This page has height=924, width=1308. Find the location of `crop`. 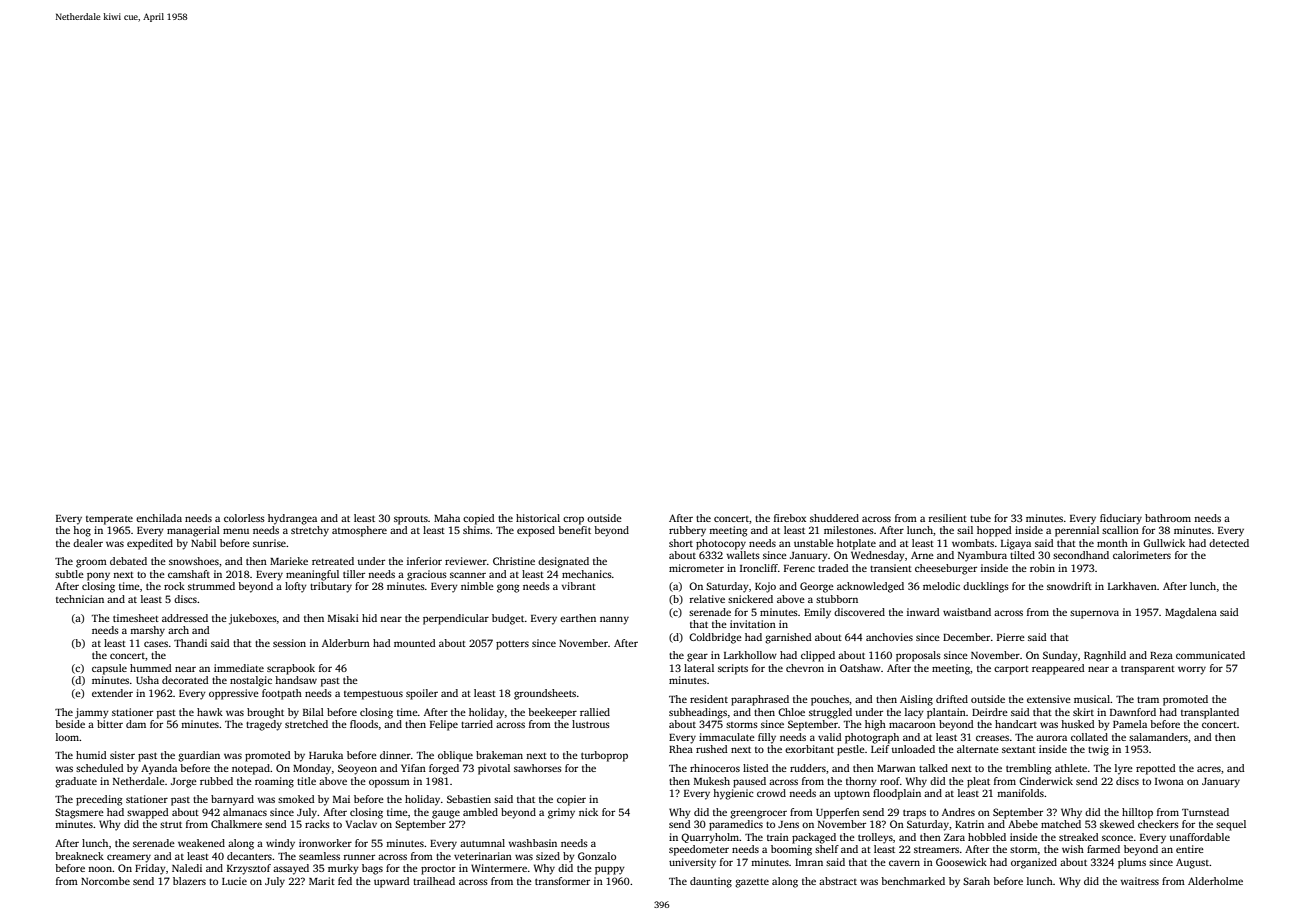

crop is located at coordinates (573, 520).
